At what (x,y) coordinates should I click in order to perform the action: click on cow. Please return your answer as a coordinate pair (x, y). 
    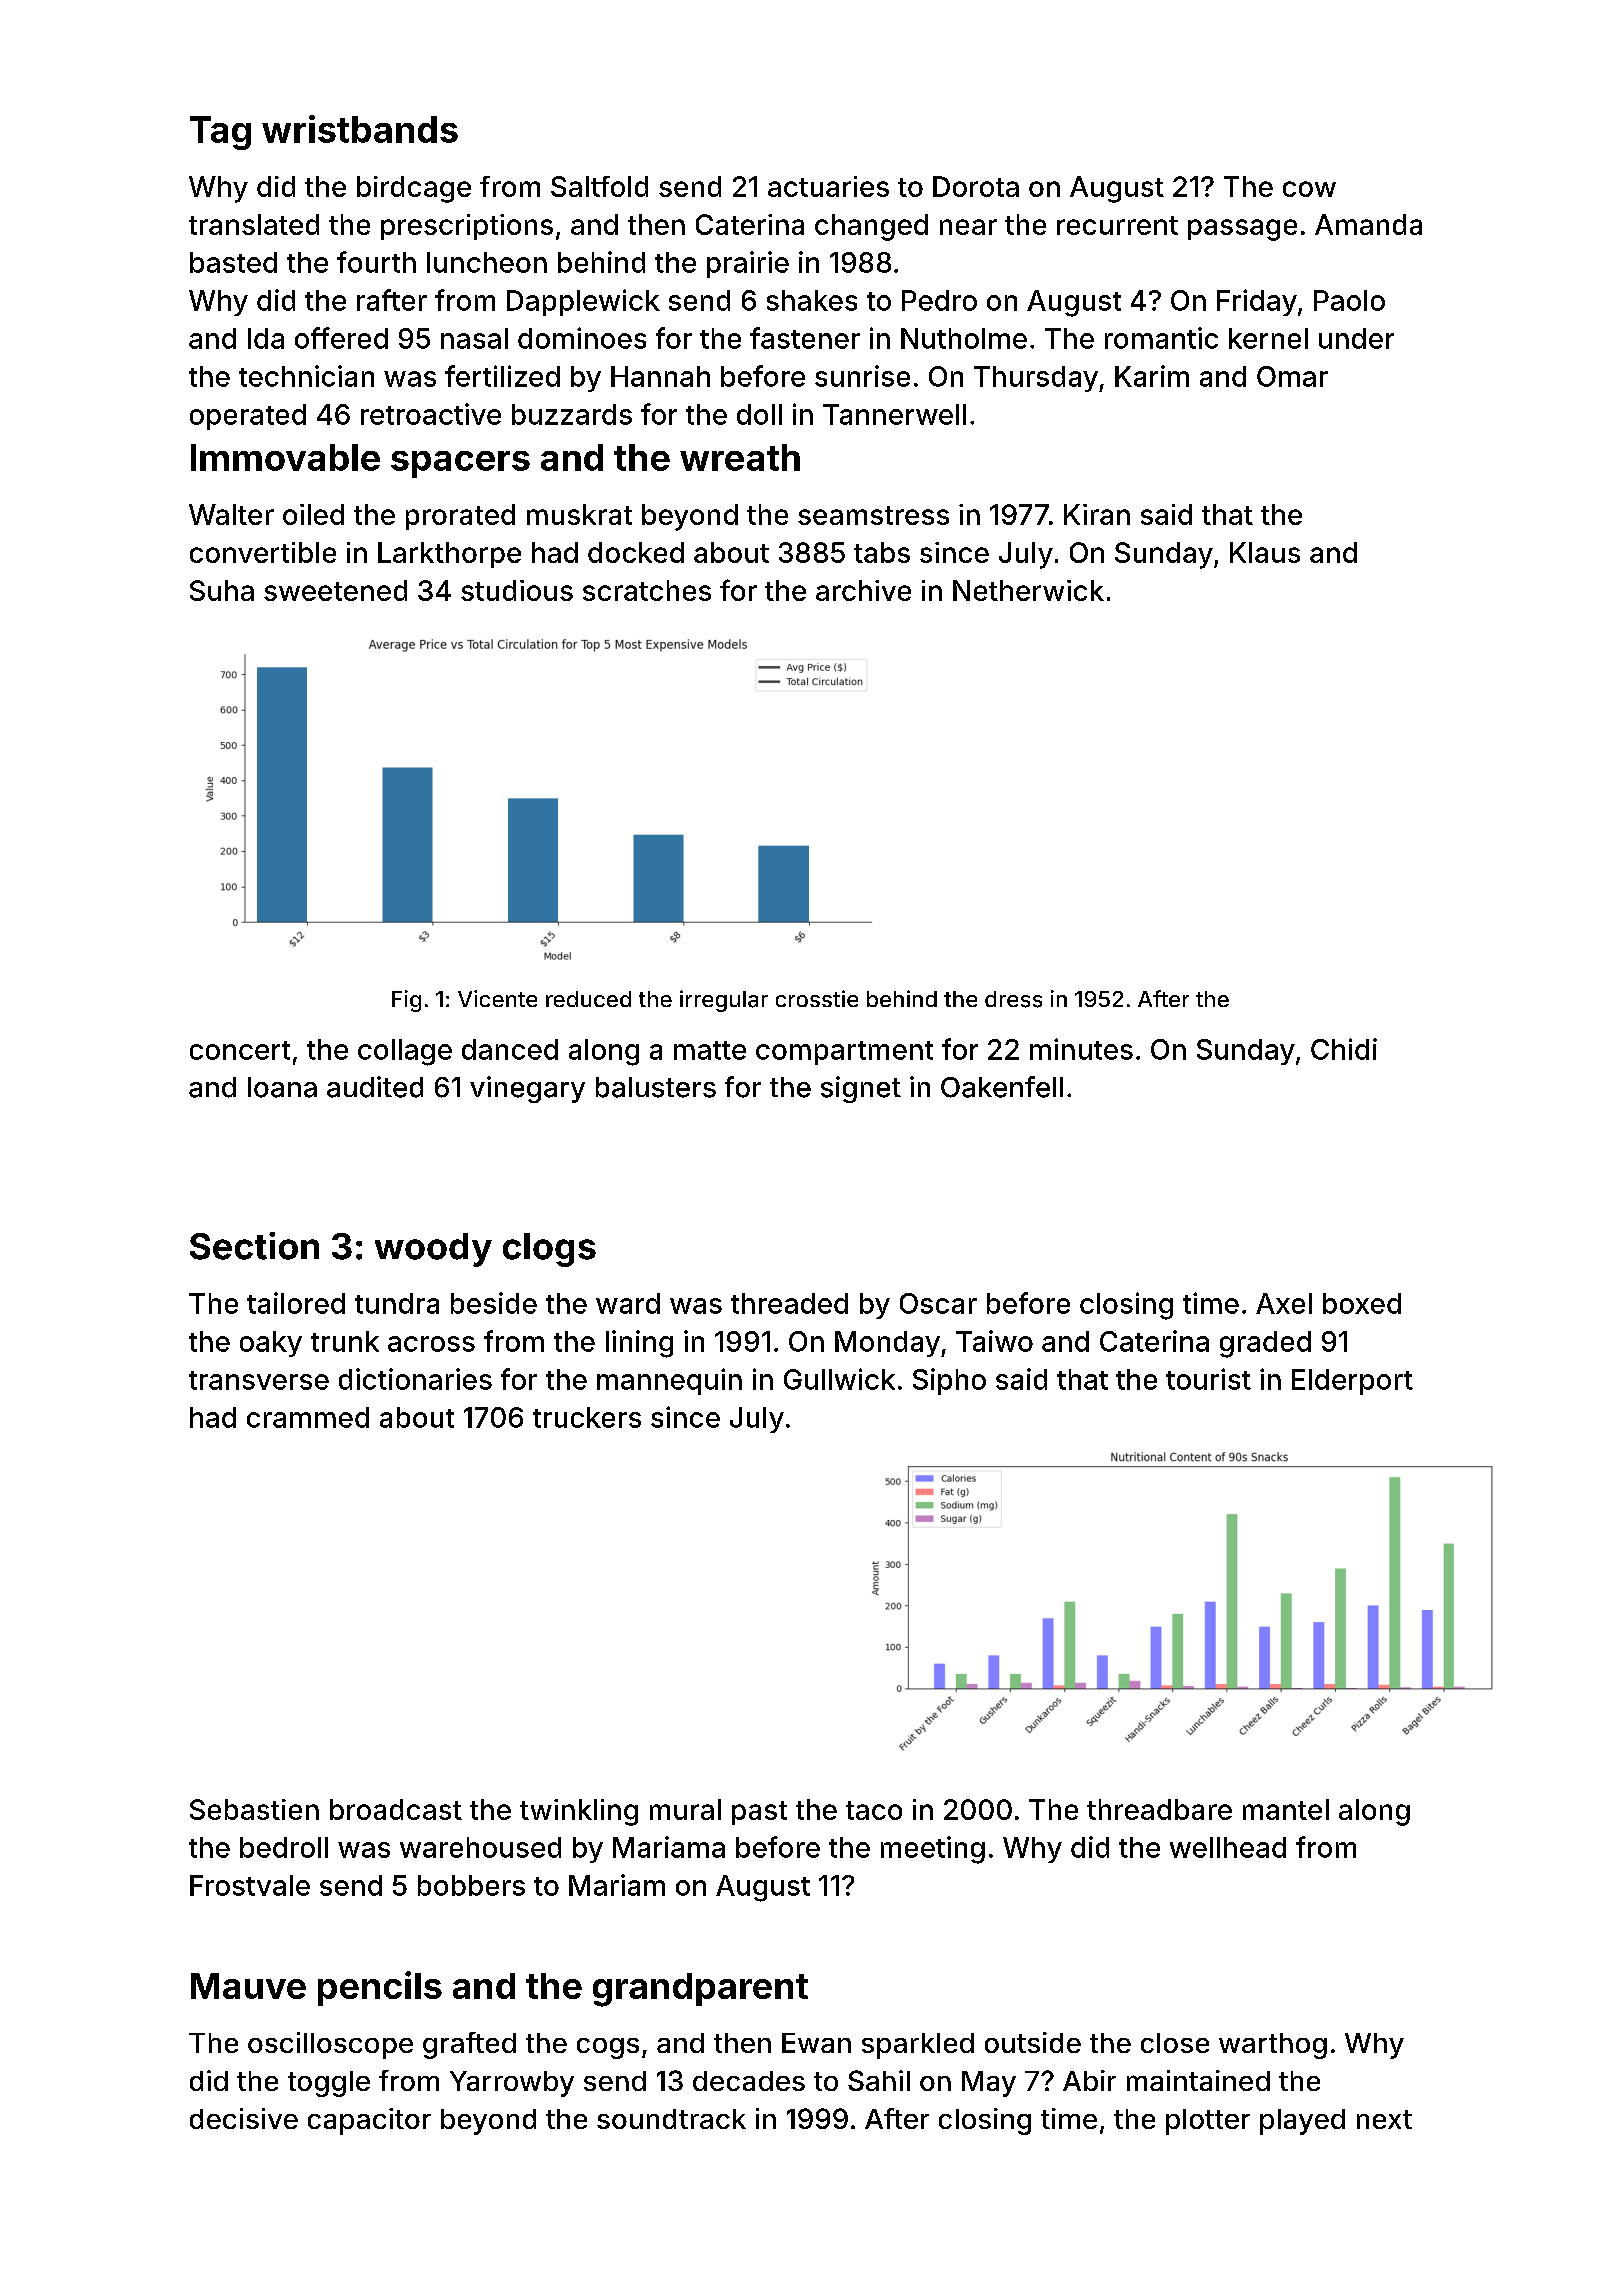
    Looking at the image, I should click on (1309, 189).
